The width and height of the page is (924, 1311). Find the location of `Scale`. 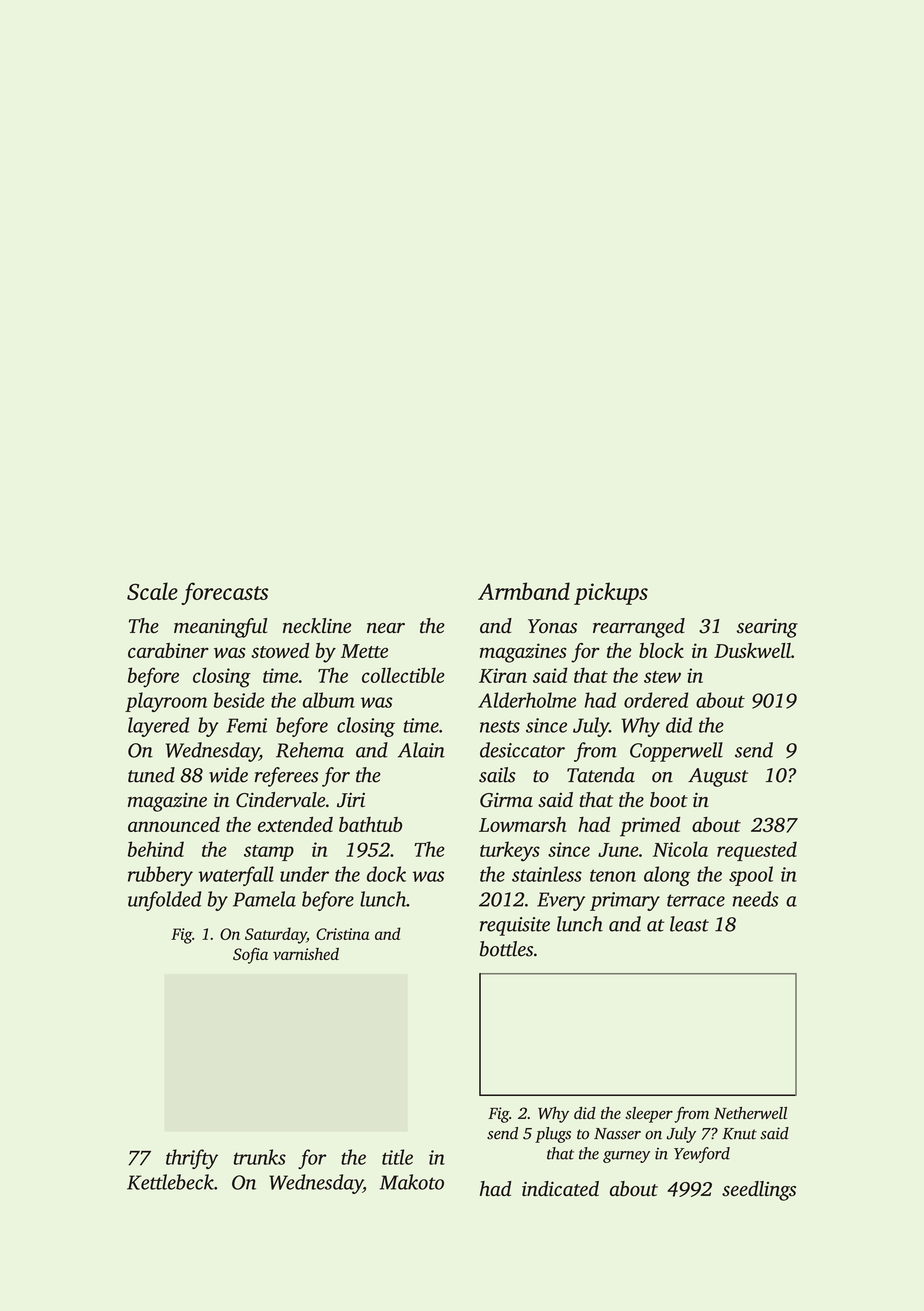

Scale is located at coordinates (152, 591).
